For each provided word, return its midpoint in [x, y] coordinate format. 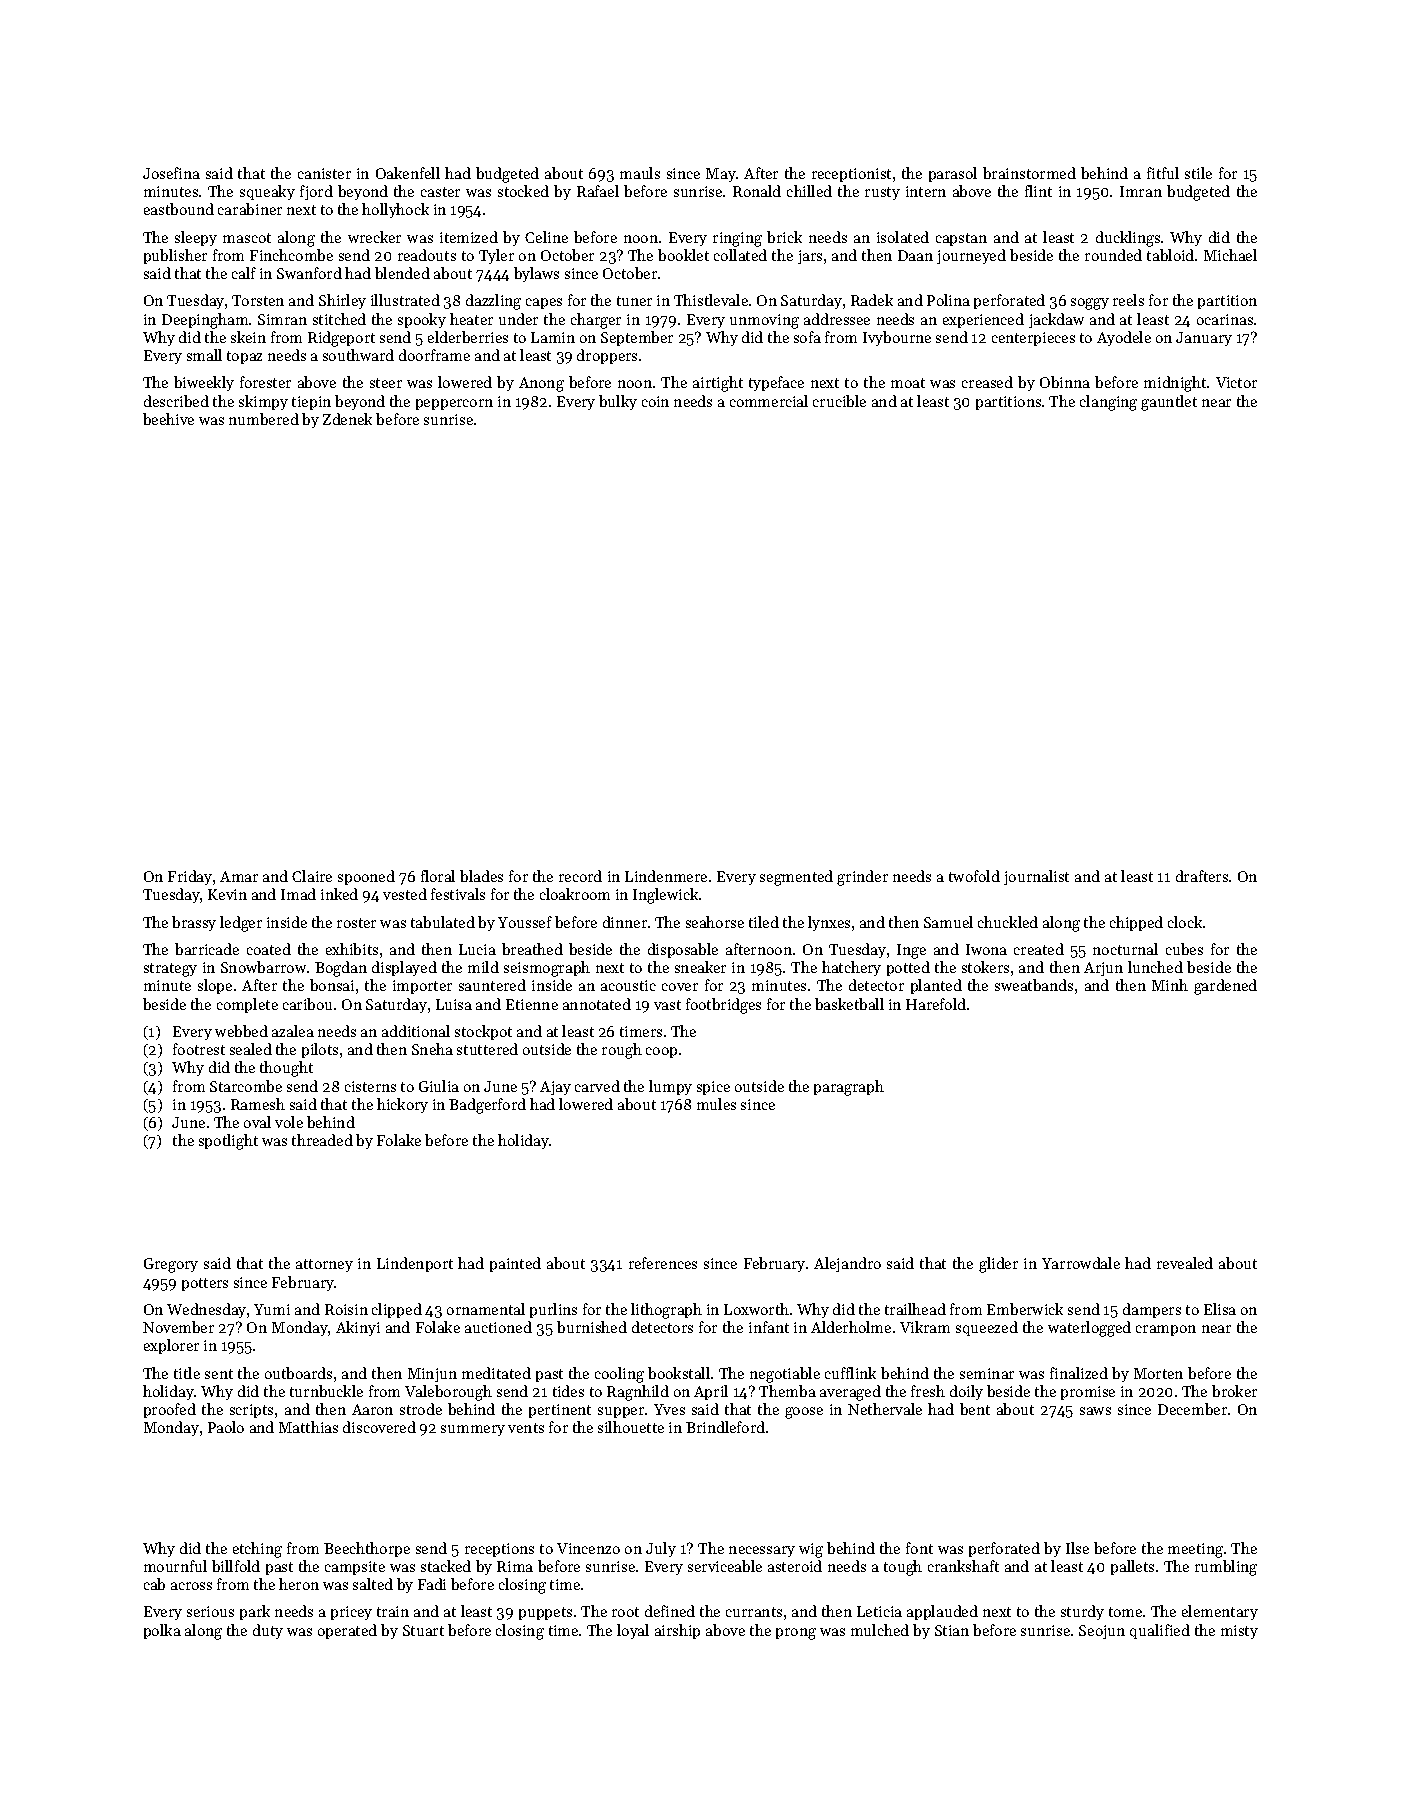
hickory [402, 1105]
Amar [239, 876]
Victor [1236, 382]
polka [162, 1631]
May [721, 175]
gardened [1225, 987]
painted [515, 1264]
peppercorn [454, 404]
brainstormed [1029, 173]
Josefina [171, 173]
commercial [769, 401]
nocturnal [1125, 949]
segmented [796, 878]
